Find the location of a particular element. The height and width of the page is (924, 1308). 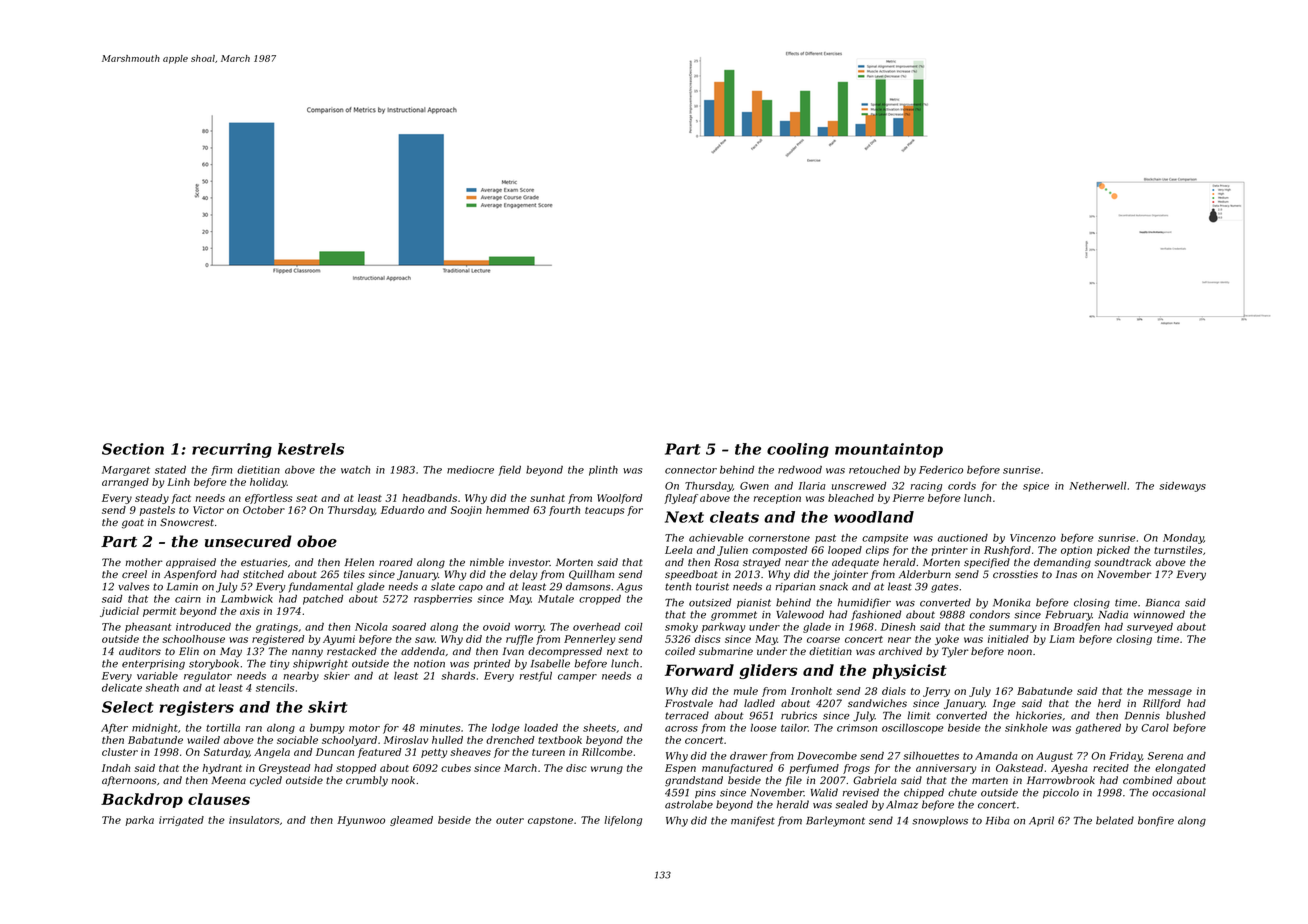

surveyed is located at coordinates (1150, 628).
